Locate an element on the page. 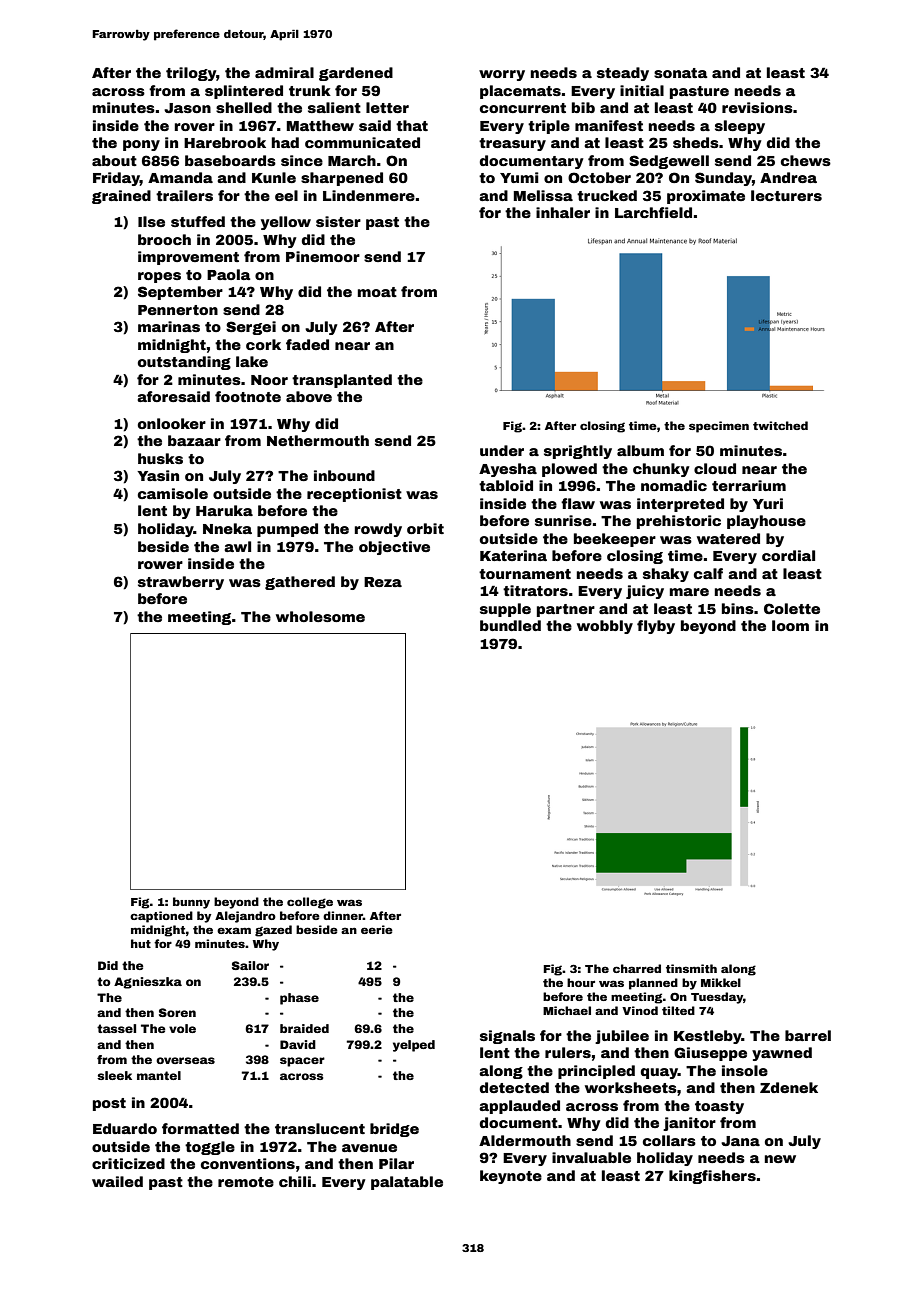 This image has width=924, height=1308. loom is located at coordinates (790, 625).
